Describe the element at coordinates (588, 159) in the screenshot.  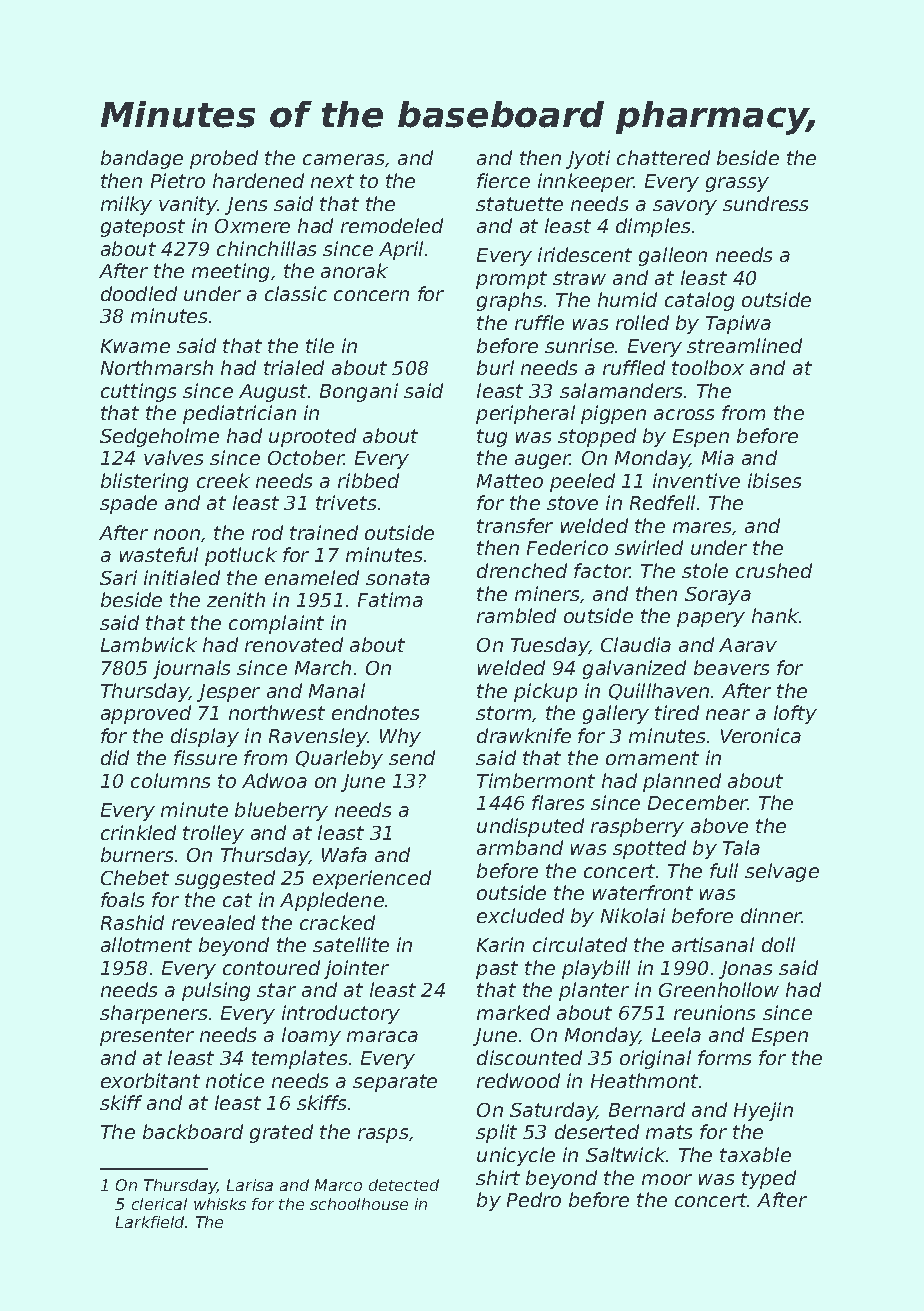
I see `Jyoti` at that location.
